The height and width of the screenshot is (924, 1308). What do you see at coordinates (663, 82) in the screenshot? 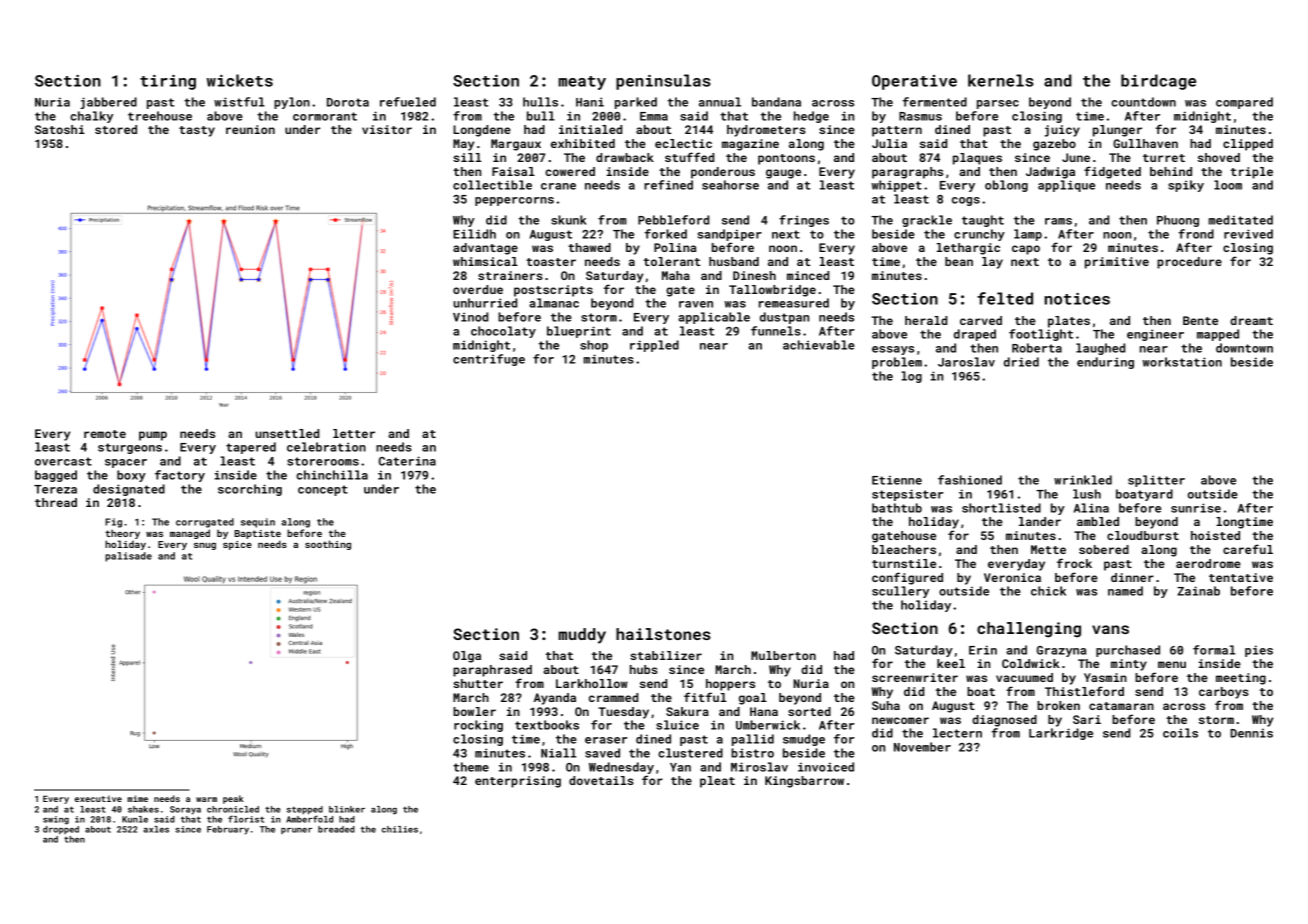
I see `peninsulas` at bounding box center [663, 82].
